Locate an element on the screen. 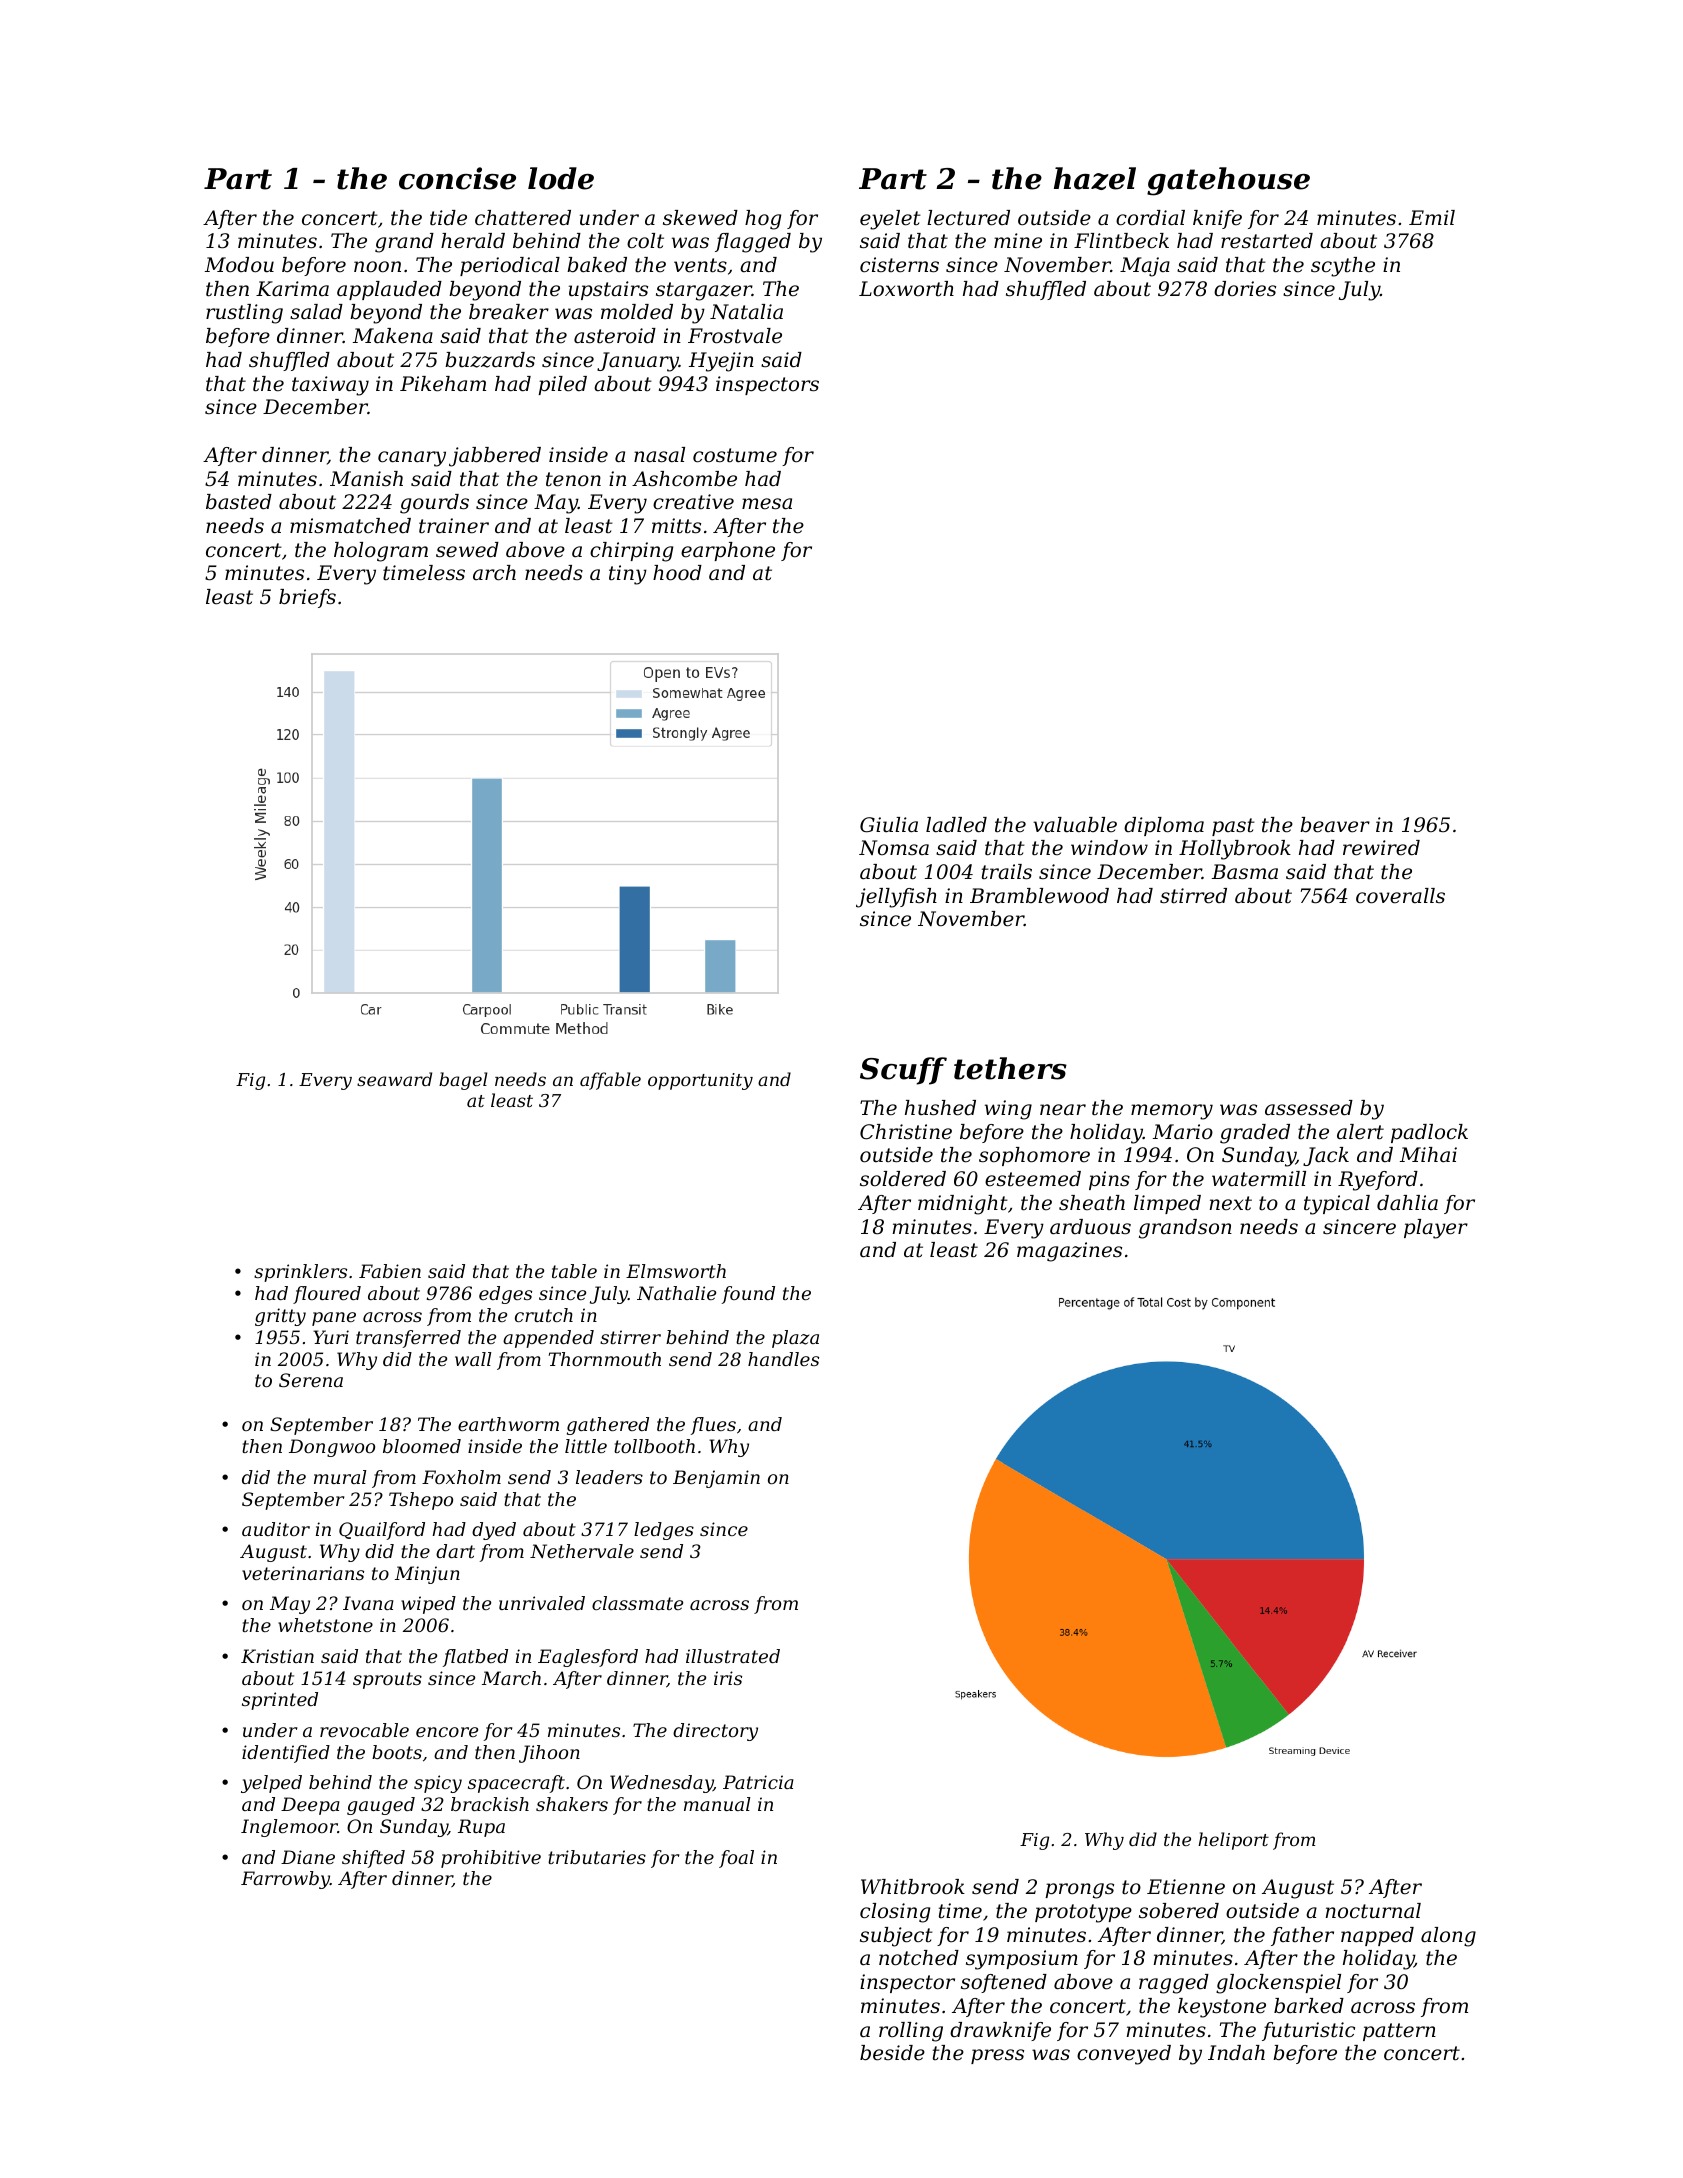  magazines is located at coordinates (1069, 1252).
